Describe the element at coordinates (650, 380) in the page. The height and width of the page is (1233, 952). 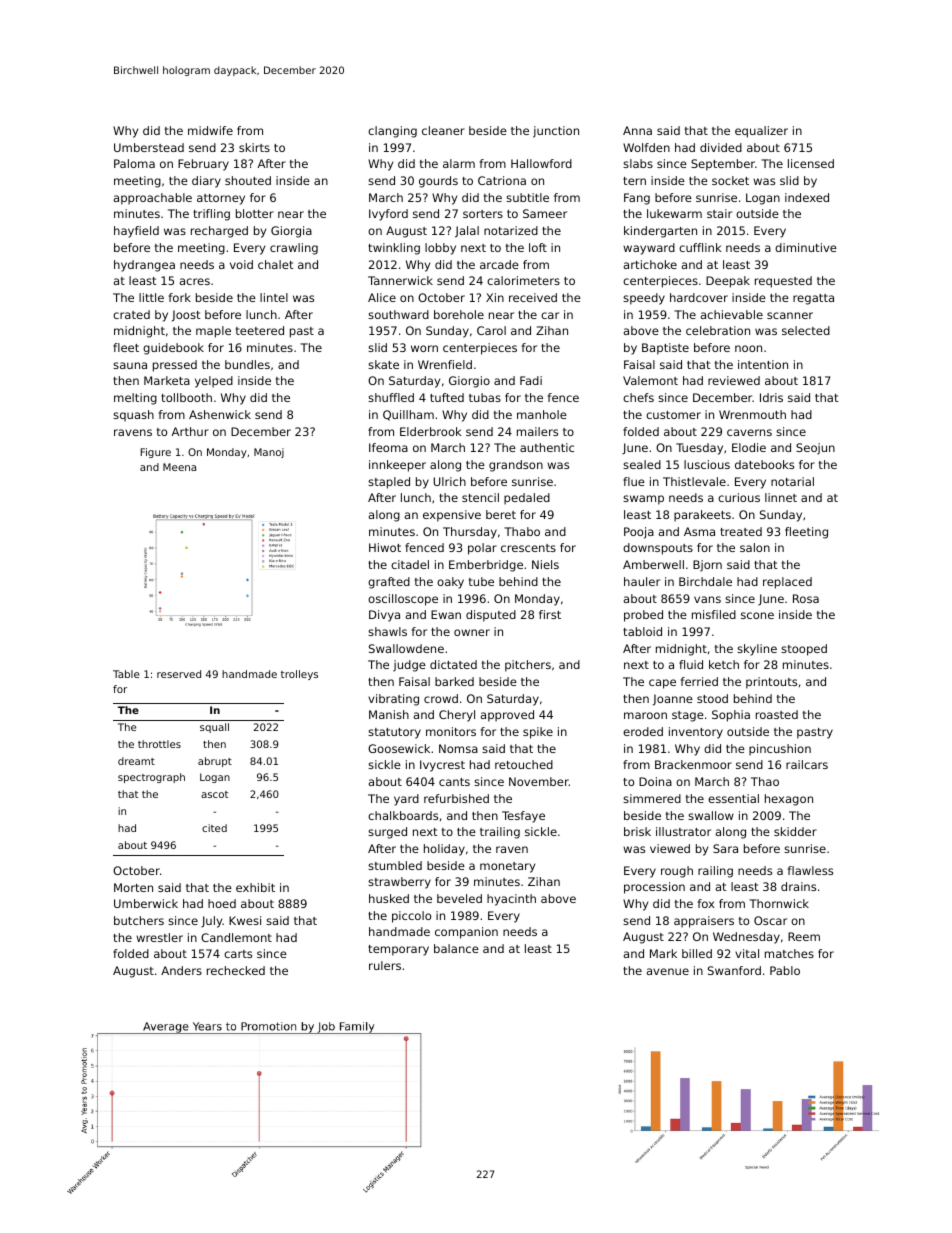
I see `Valemont` at that location.
